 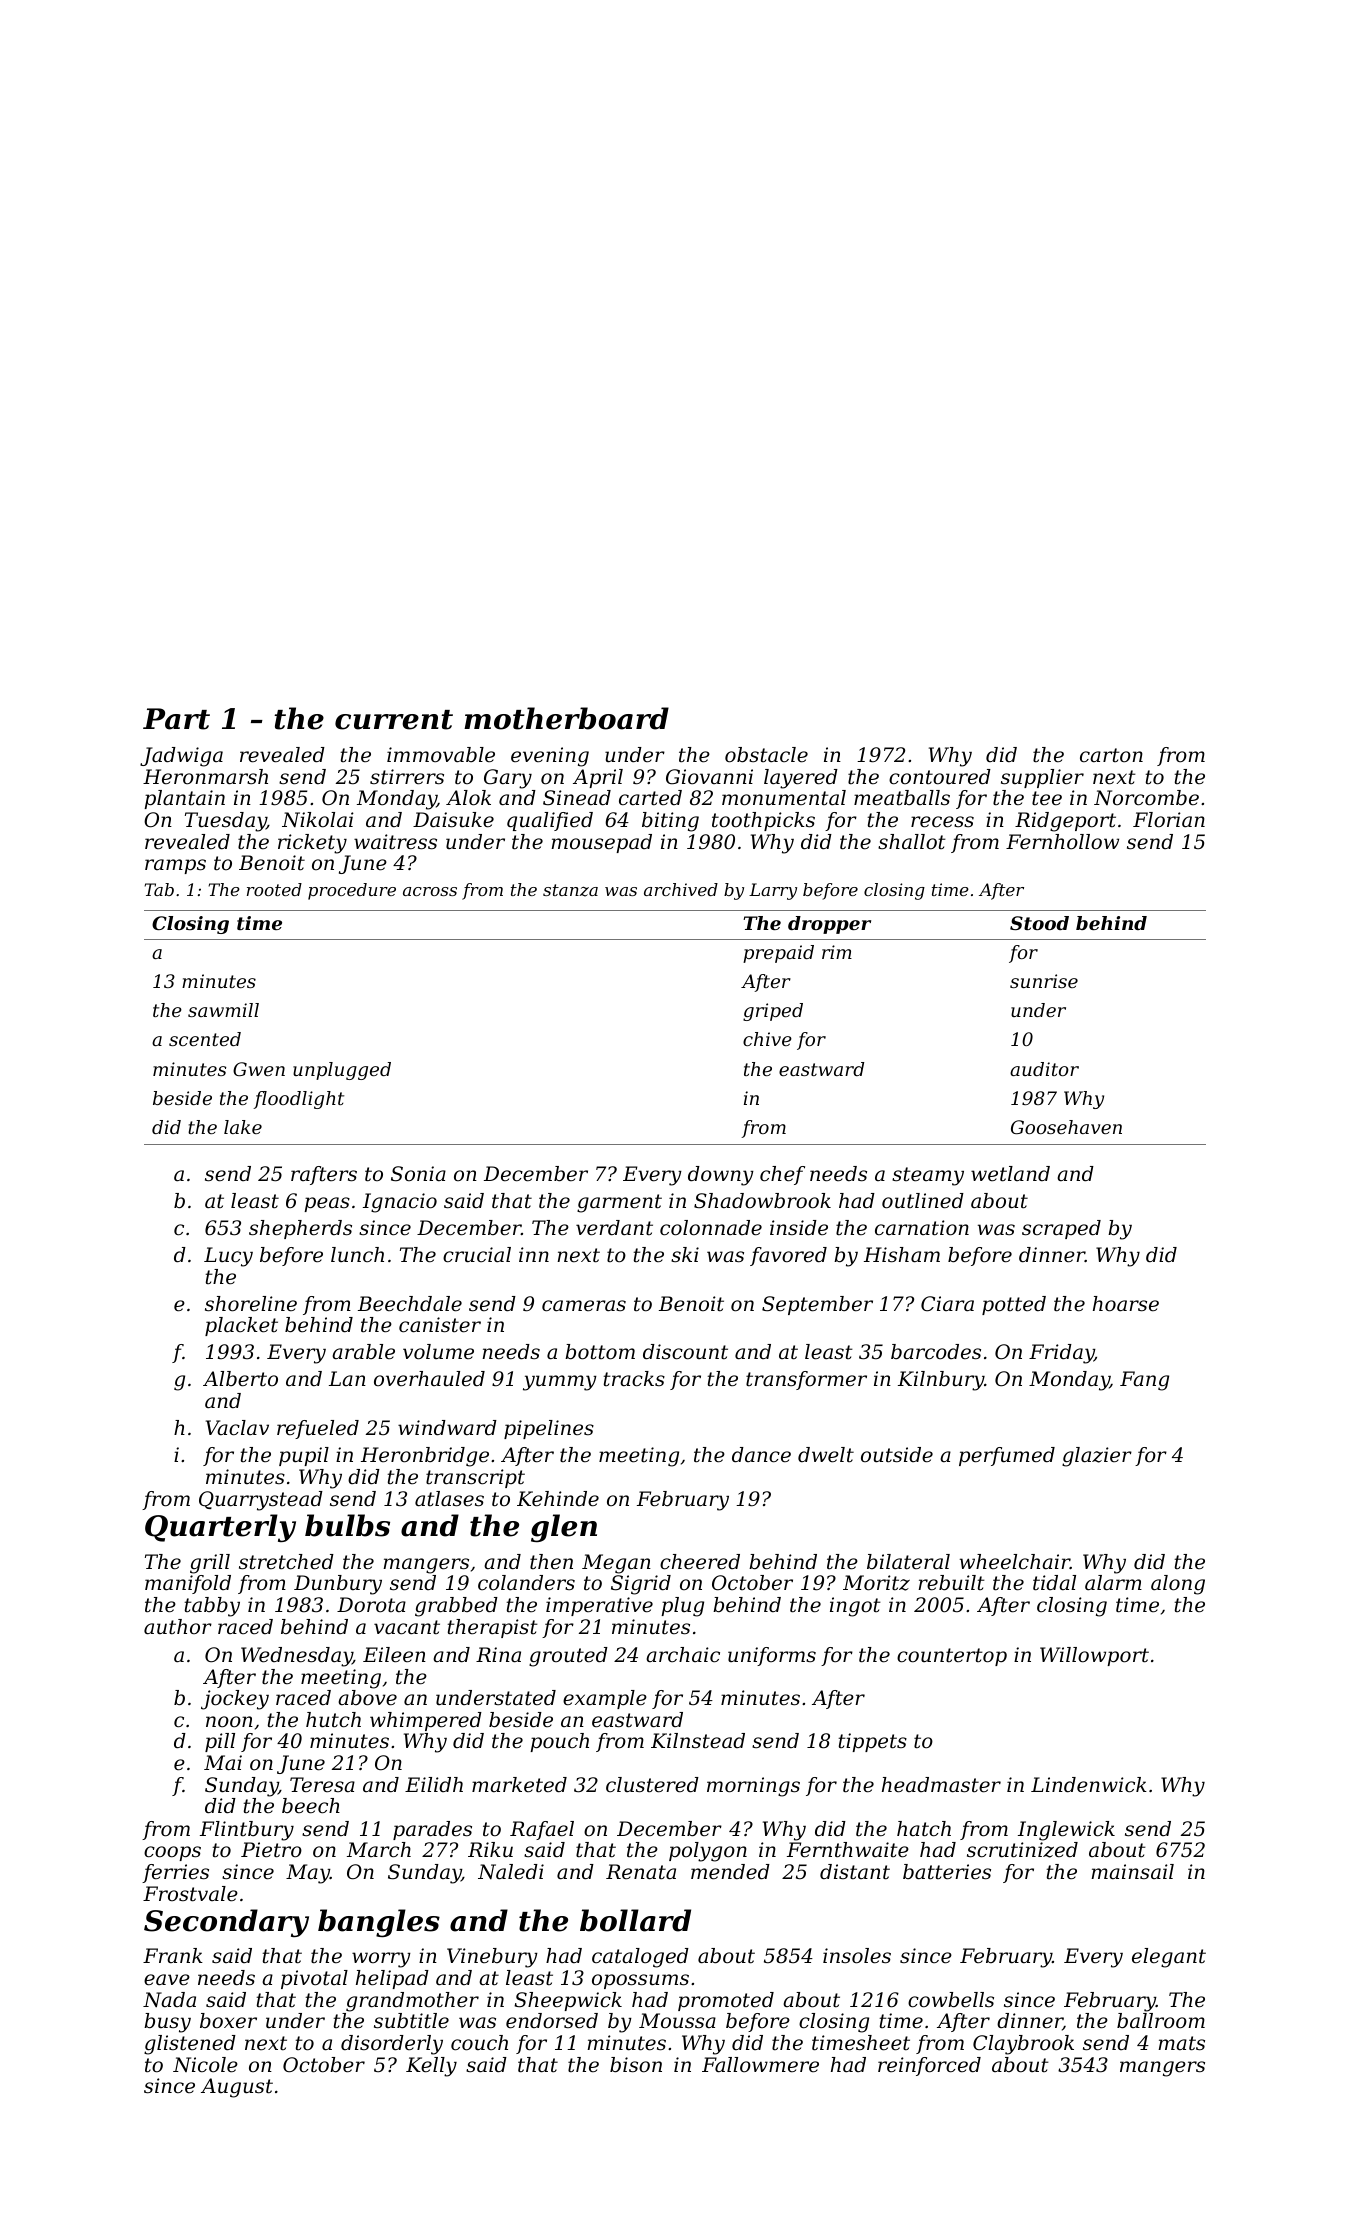 I want to click on motherboard, so click(x=566, y=718).
